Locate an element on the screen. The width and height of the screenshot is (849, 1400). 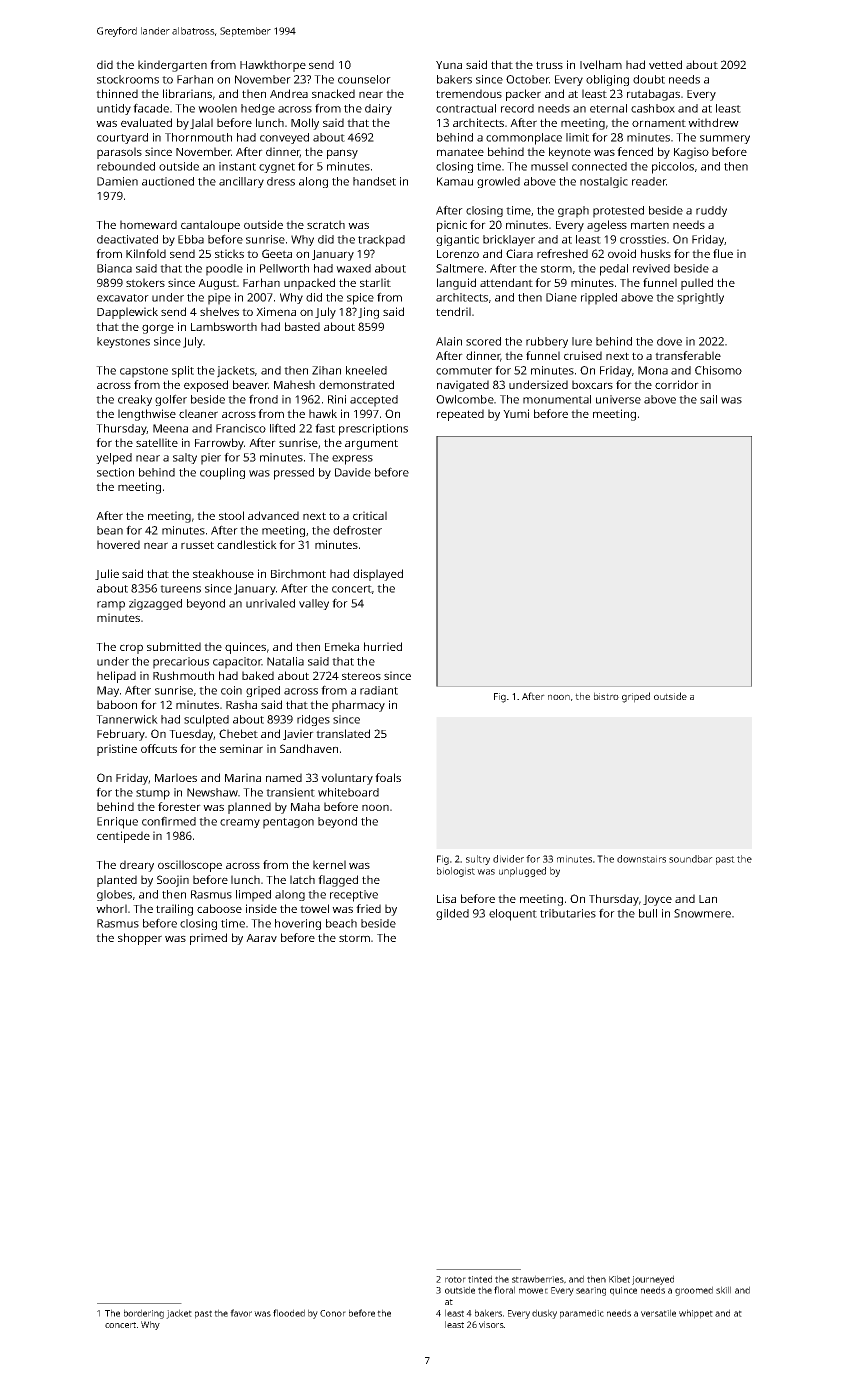
Dapplewick is located at coordinates (127, 313).
